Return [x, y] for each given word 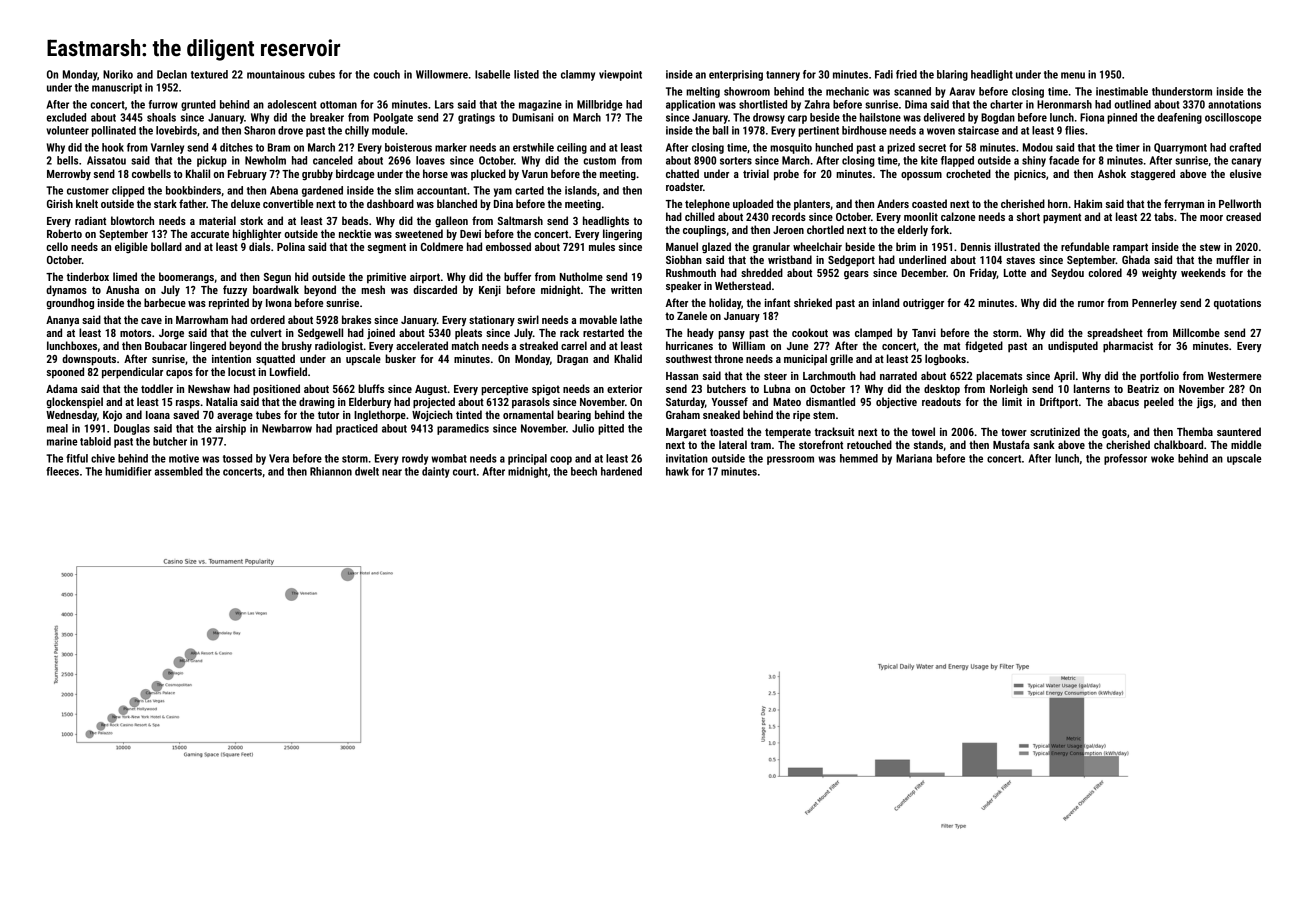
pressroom [790, 460]
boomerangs [186, 278]
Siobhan [684, 259]
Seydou [1067, 273]
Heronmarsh [1064, 104]
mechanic [847, 91]
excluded [66, 117]
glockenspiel [74, 403]
